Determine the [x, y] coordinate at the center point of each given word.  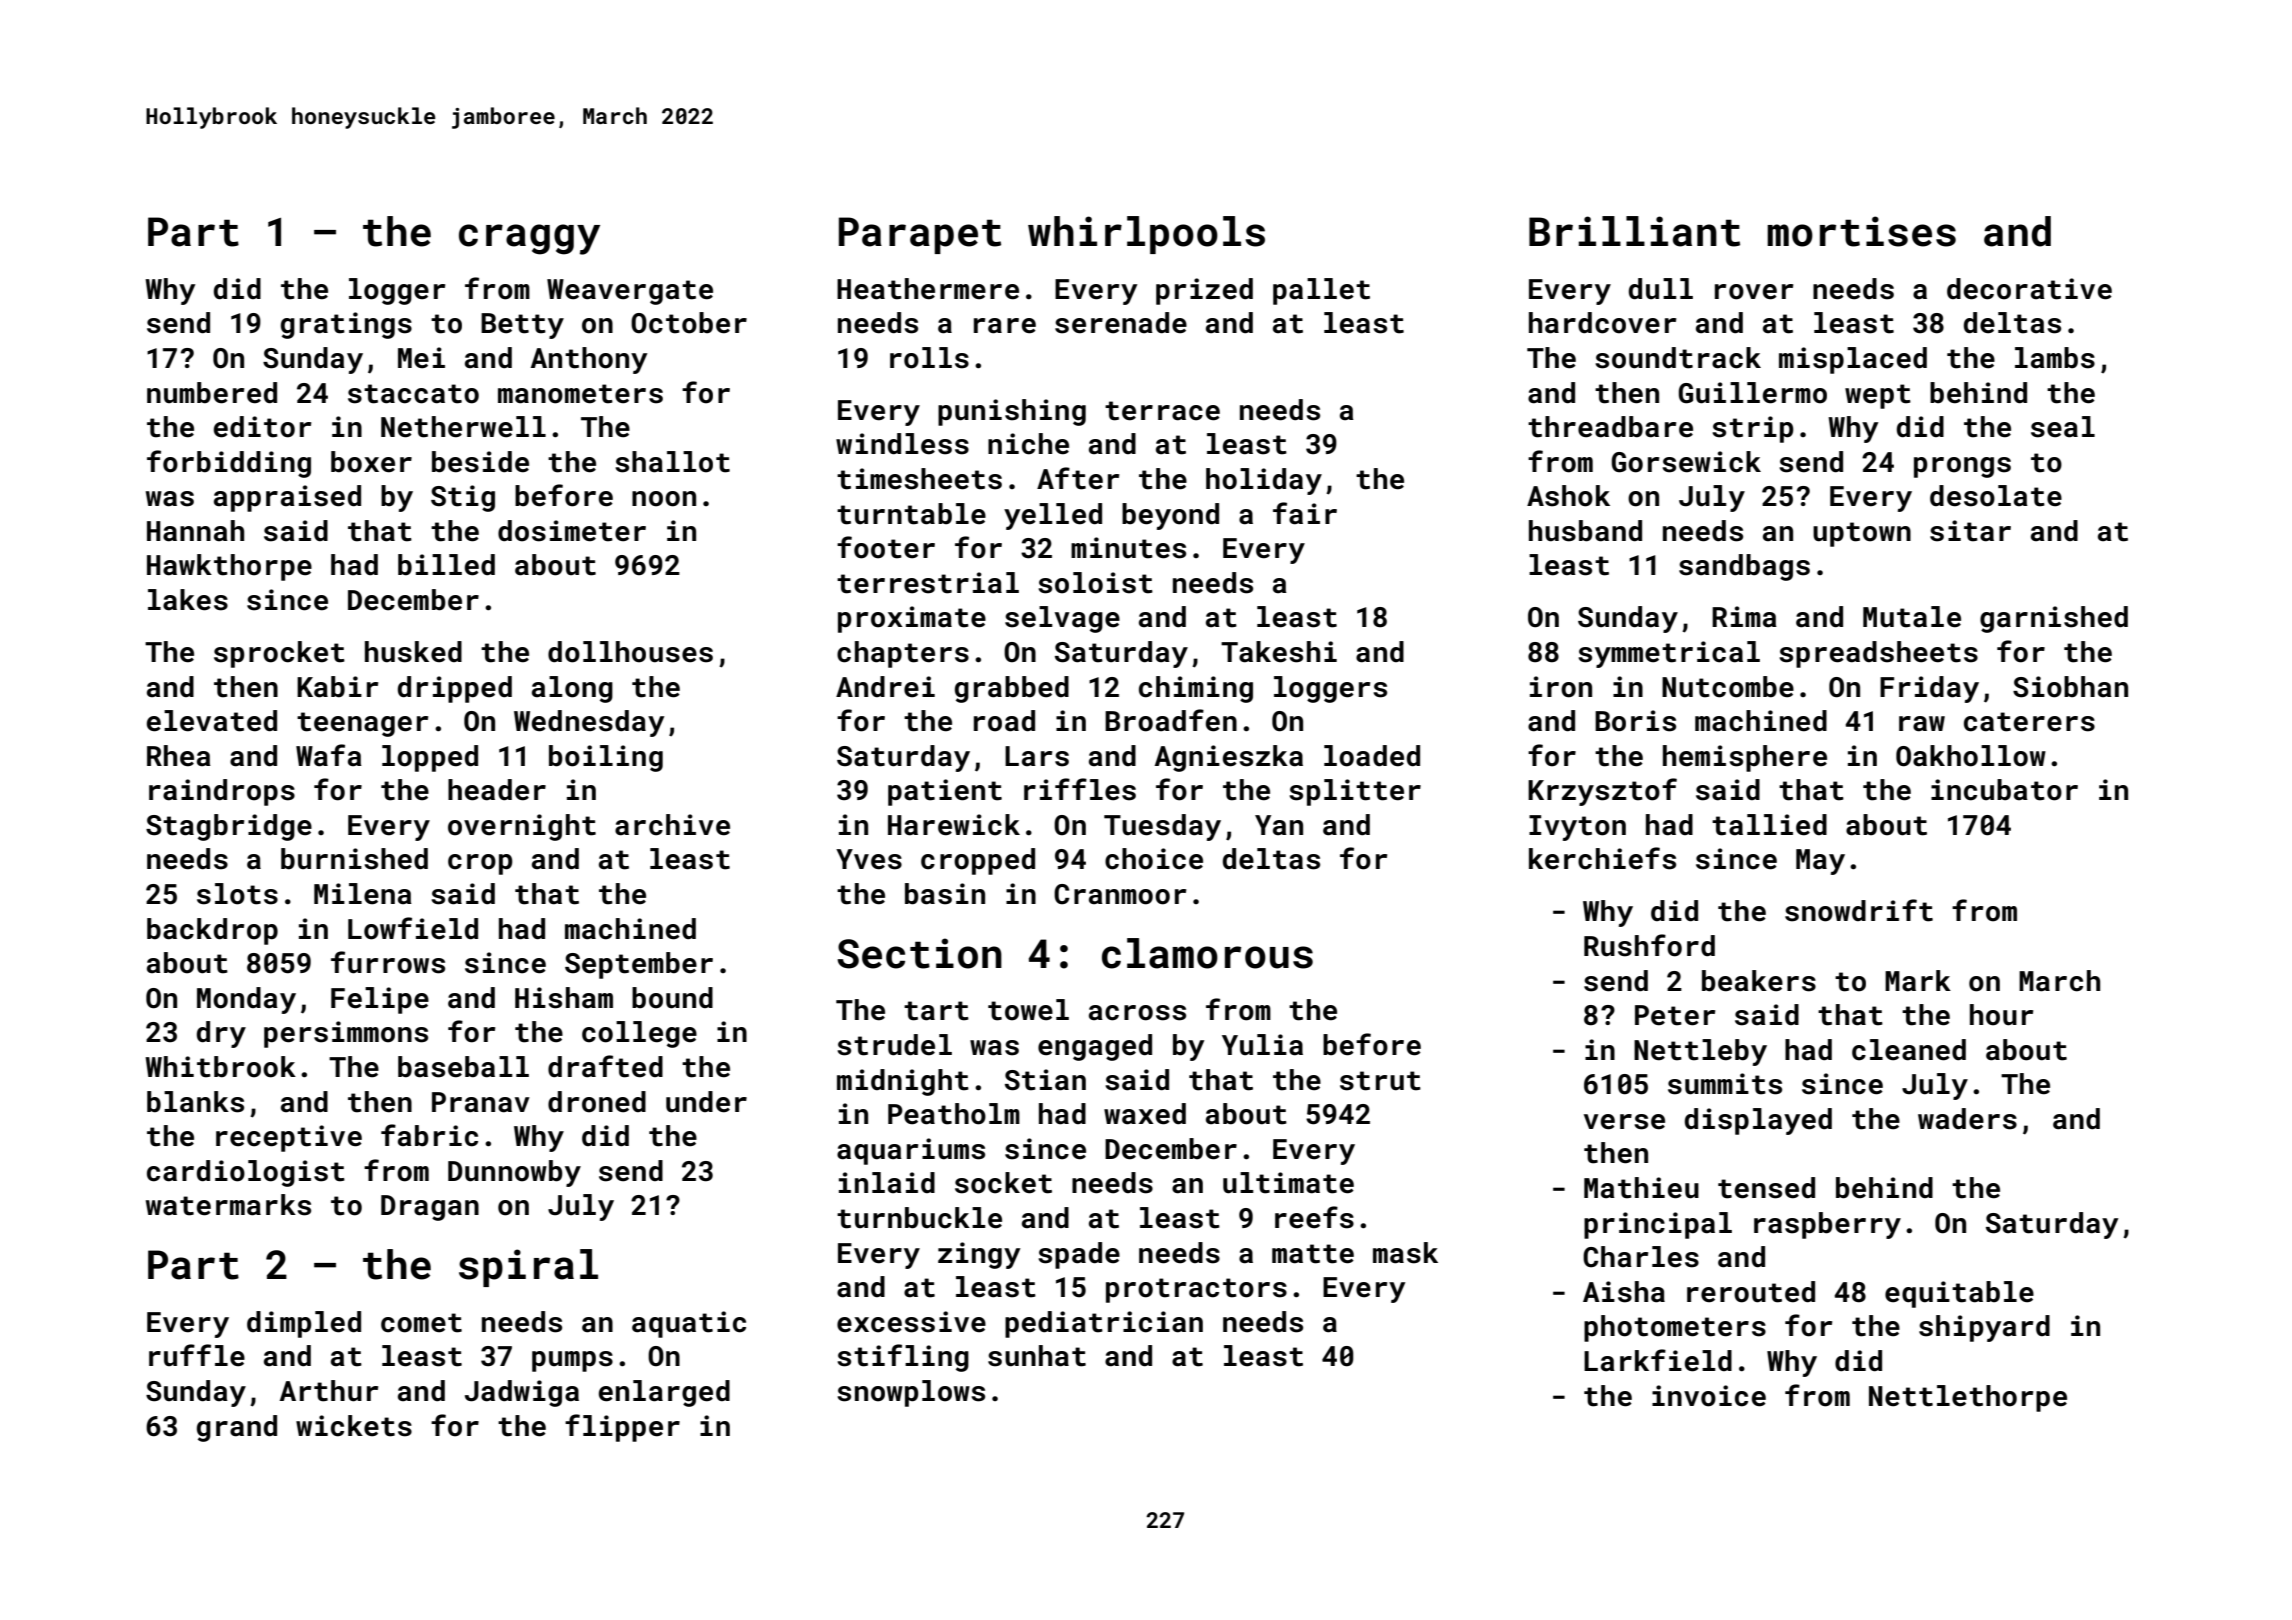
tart [936, 1011]
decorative [2029, 289]
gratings [346, 325]
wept [1878, 396]
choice [1154, 859]
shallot [672, 462]
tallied [1769, 825]
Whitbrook [220, 1067]
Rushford [1649, 945]
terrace [1162, 411]
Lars [1037, 756]
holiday [1264, 481]
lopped [430, 758]
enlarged [664, 1393]
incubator [2004, 790]
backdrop [212, 931]
